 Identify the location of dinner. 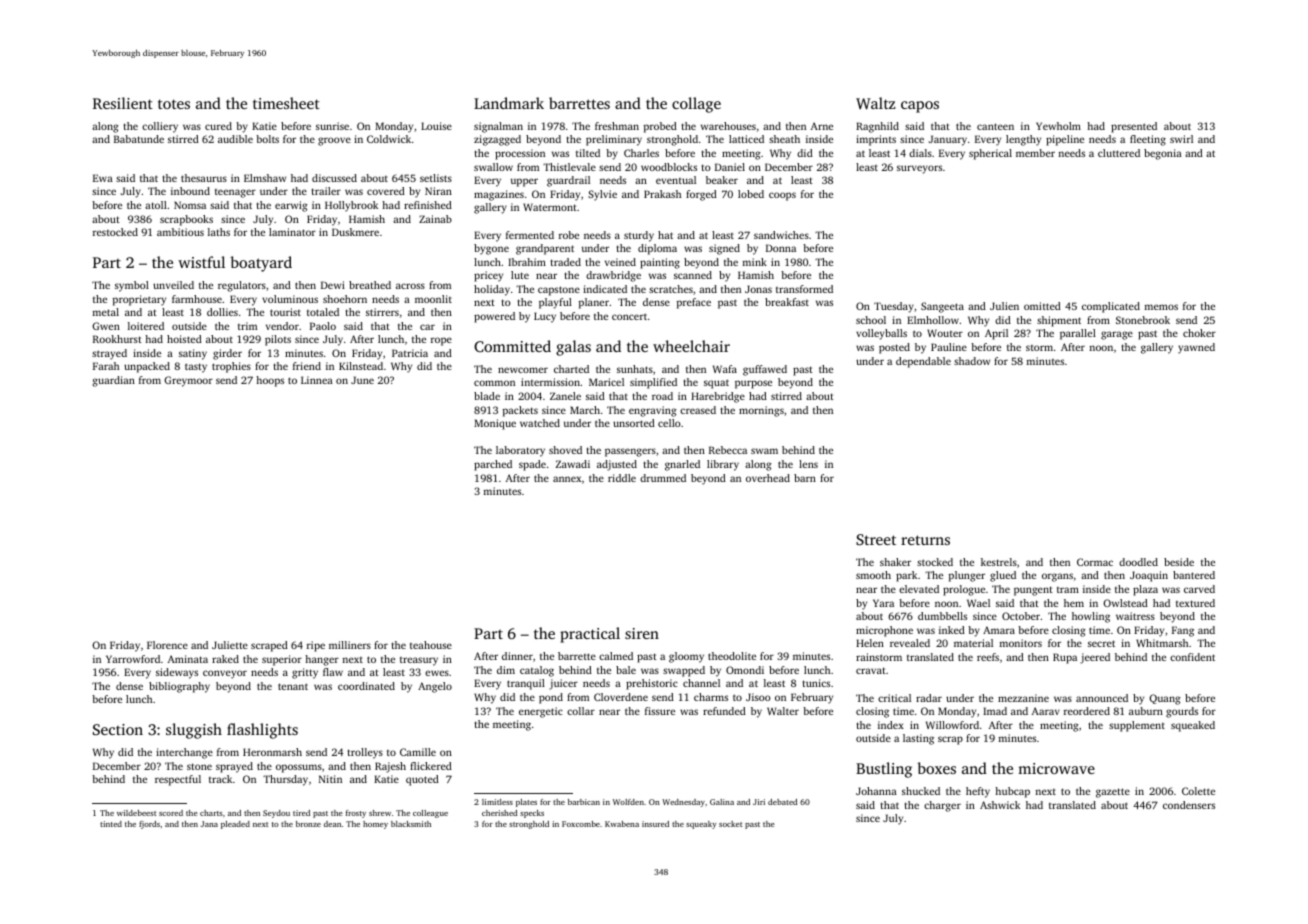
(517, 656).
